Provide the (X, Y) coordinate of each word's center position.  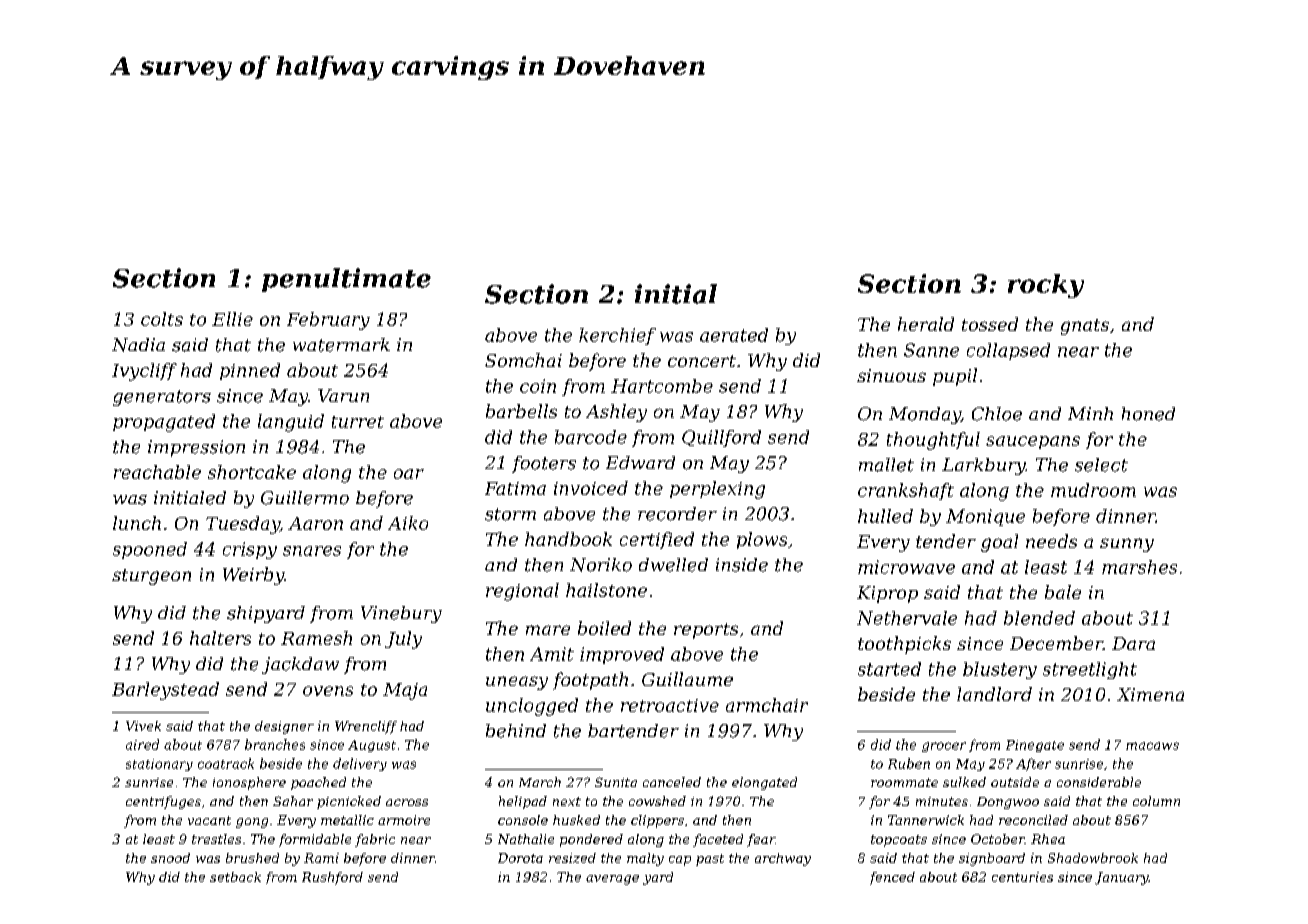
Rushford (332, 878)
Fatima (515, 488)
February (328, 321)
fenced (892, 878)
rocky (1046, 286)
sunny (1127, 545)
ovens (328, 691)
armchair (767, 705)
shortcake (252, 472)
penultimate (346, 280)
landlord (994, 694)
